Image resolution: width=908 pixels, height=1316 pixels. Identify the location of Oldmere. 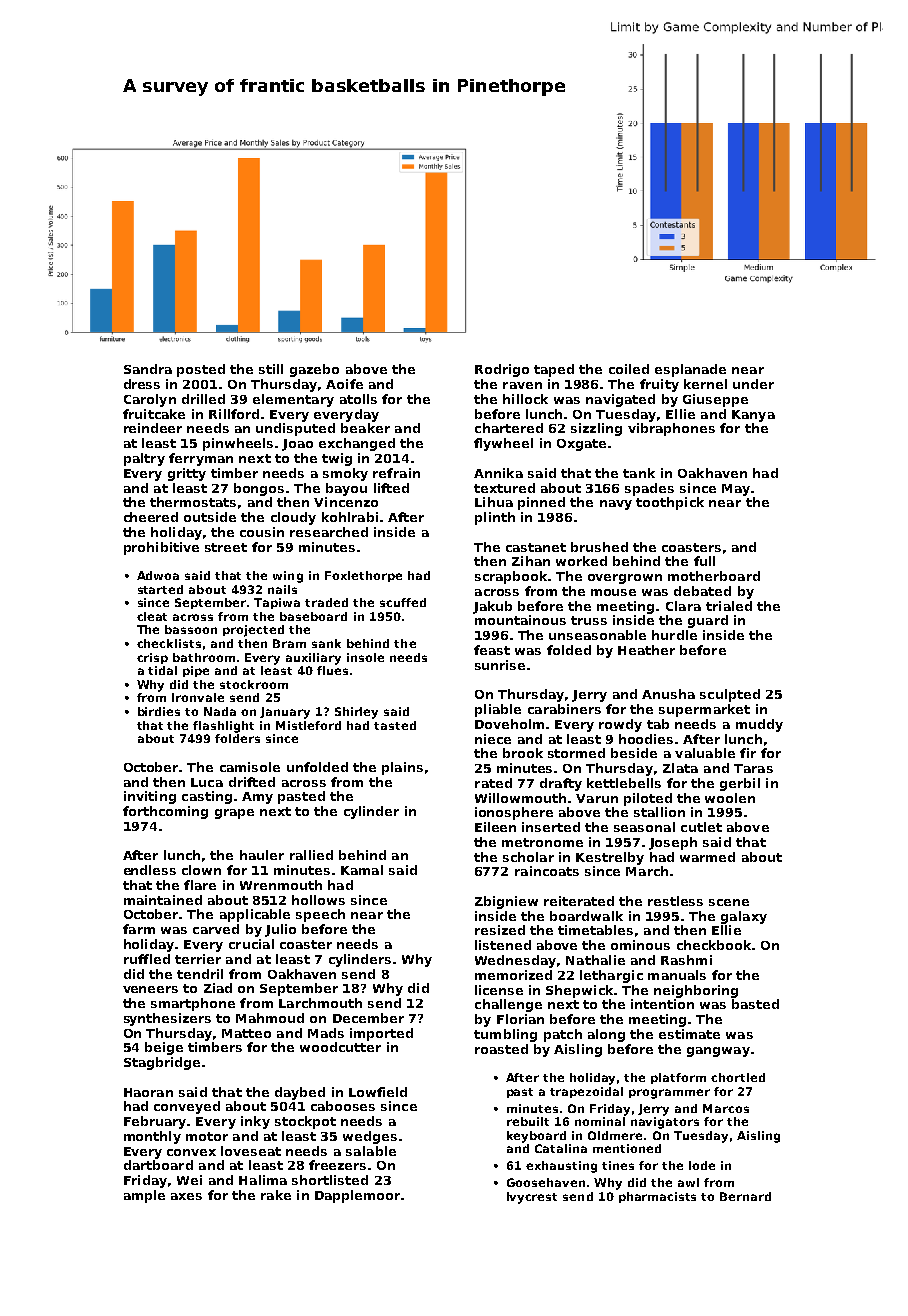
(615, 1135).
